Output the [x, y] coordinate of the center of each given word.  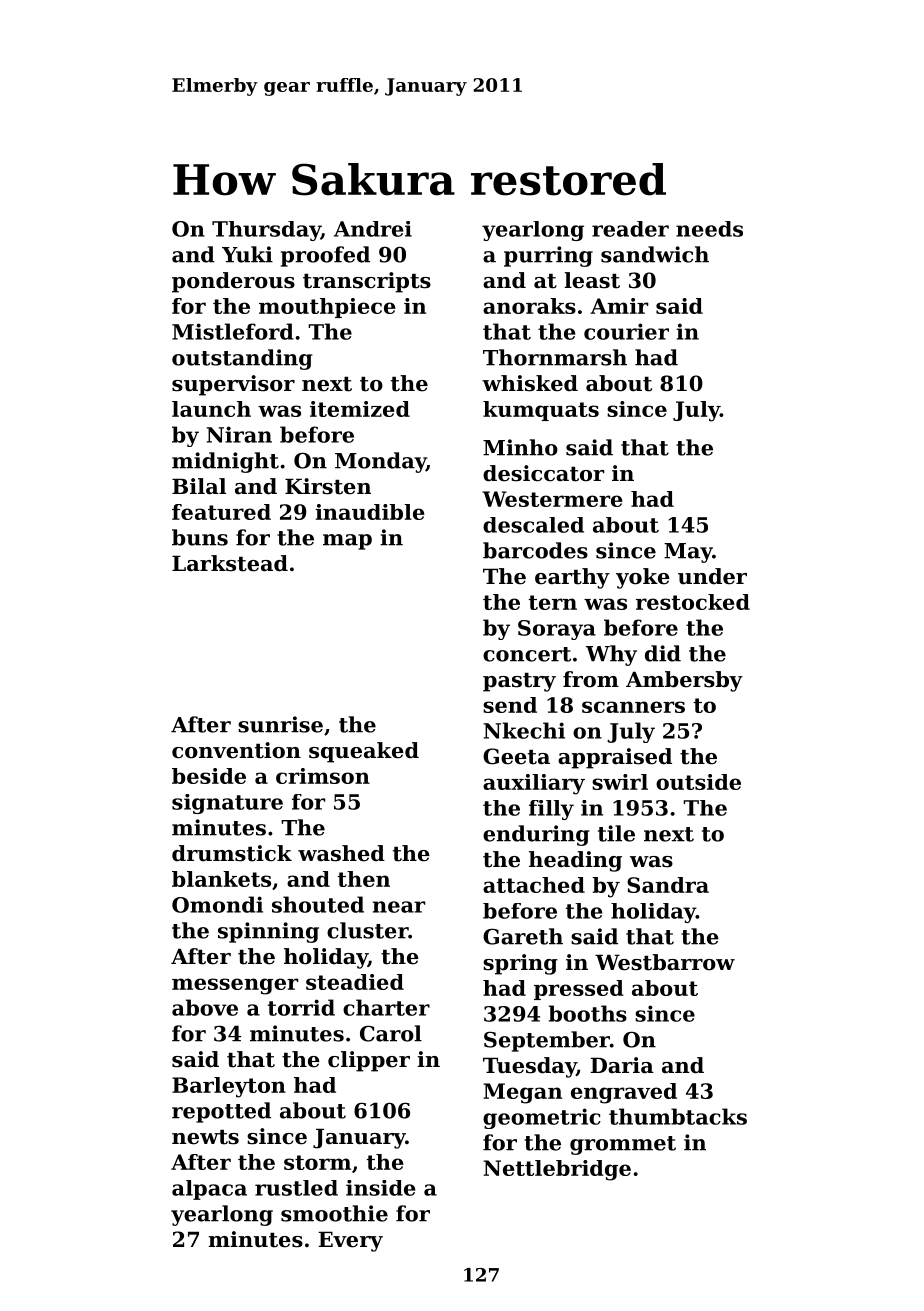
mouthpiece [327, 308]
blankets [221, 879]
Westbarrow [665, 962]
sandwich [655, 254]
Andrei [373, 229]
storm [317, 1162]
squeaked [364, 752]
